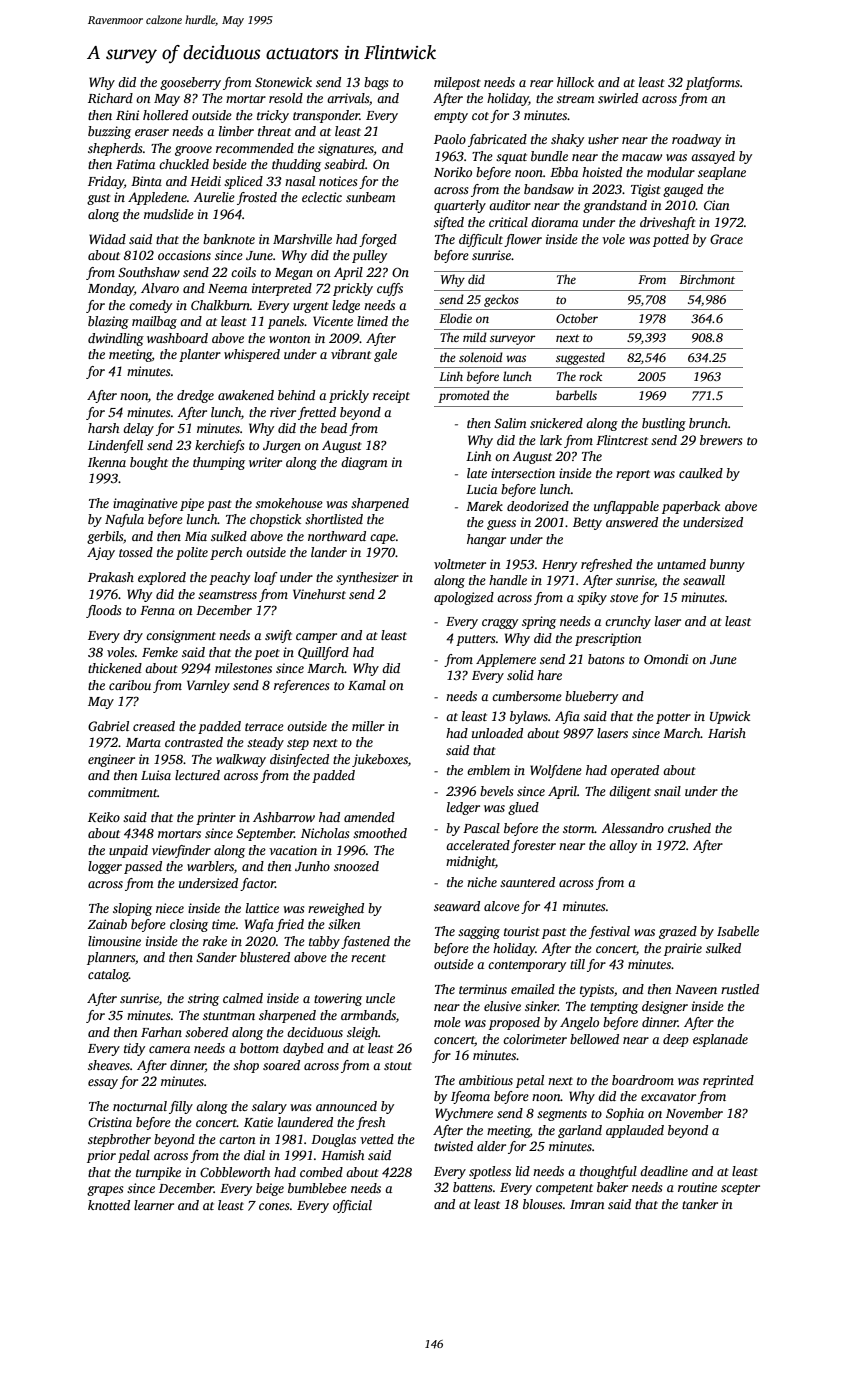 This screenshot has width=849, height=1400. I want to click on uncle, so click(380, 998).
